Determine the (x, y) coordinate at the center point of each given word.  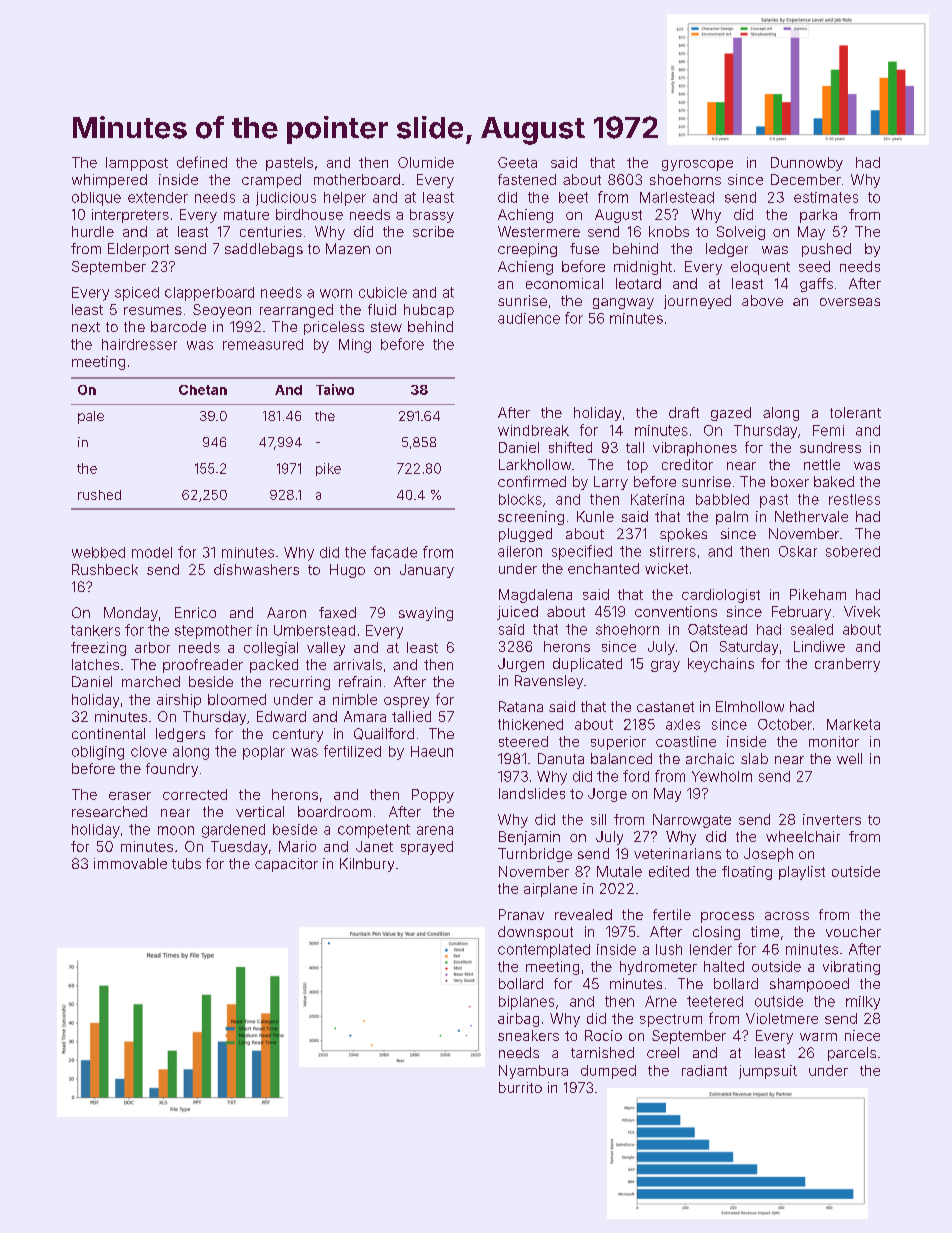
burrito (520, 1087)
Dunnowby (807, 164)
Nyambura (533, 1072)
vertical (260, 811)
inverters (832, 819)
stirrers (673, 551)
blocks (520, 499)
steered (523, 741)
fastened (527, 179)
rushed (99, 495)
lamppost (137, 164)
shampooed (809, 985)
